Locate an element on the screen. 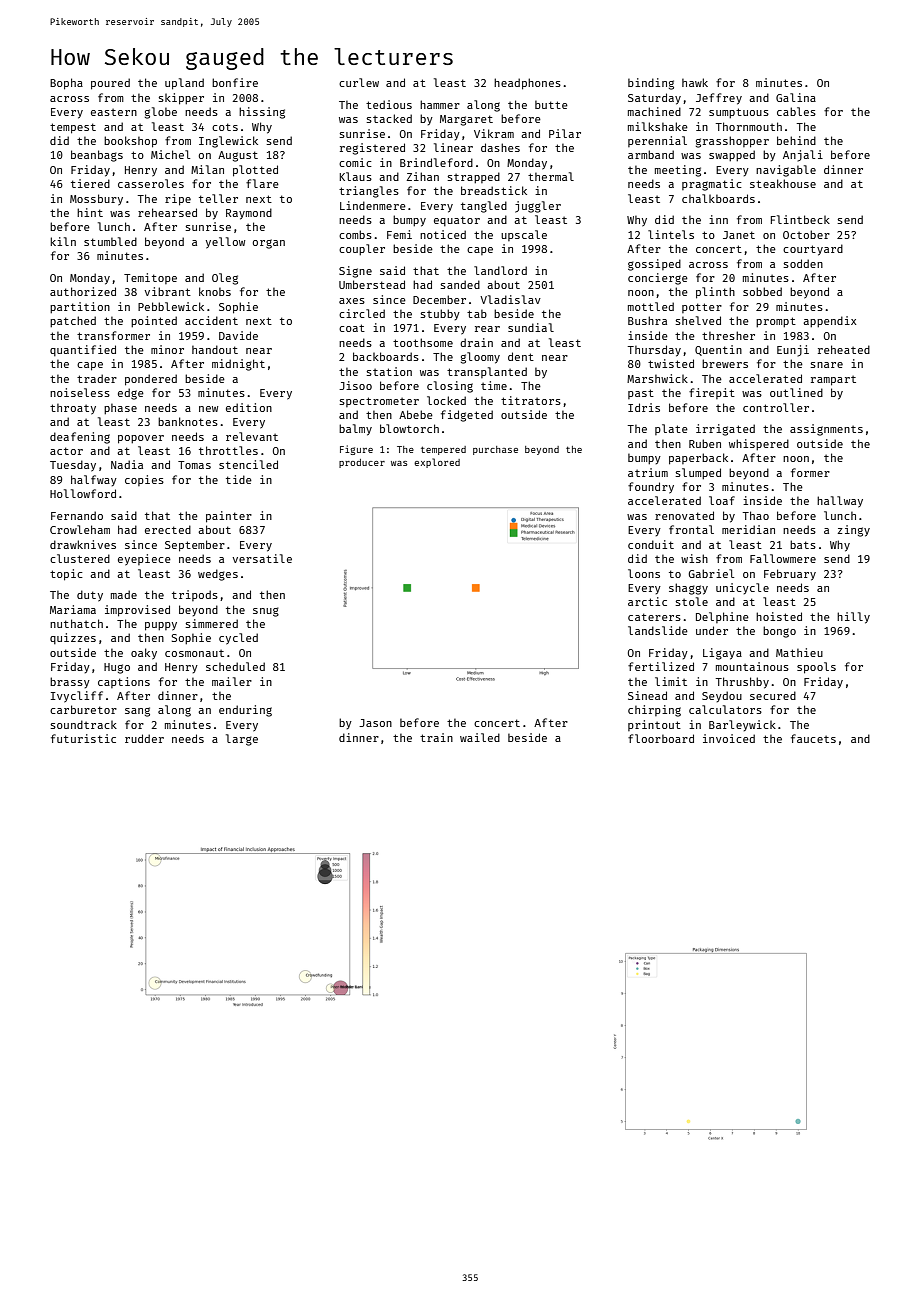 This screenshot has width=924, height=1308. purchase is located at coordinates (495, 450).
